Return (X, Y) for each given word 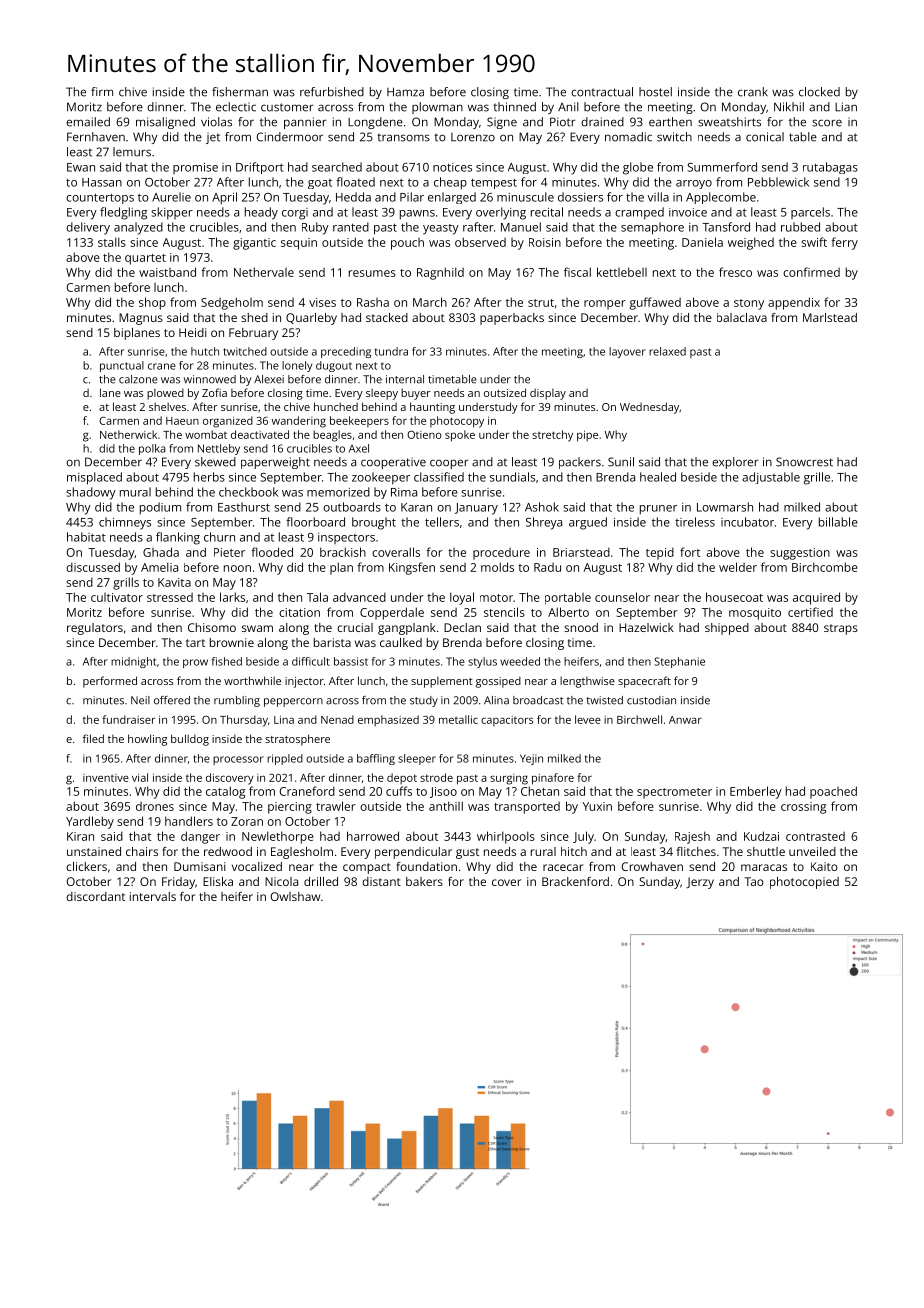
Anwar (685, 720)
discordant (95, 896)
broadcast (538, 700)
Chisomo (212, 627)
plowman (437, 108)
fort (690, 552)
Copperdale (392, 613)
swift (814, 242)
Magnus (141, 319)
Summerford (722, 167)
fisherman (240, 92)
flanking (178, 538)
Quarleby (311, 319)
